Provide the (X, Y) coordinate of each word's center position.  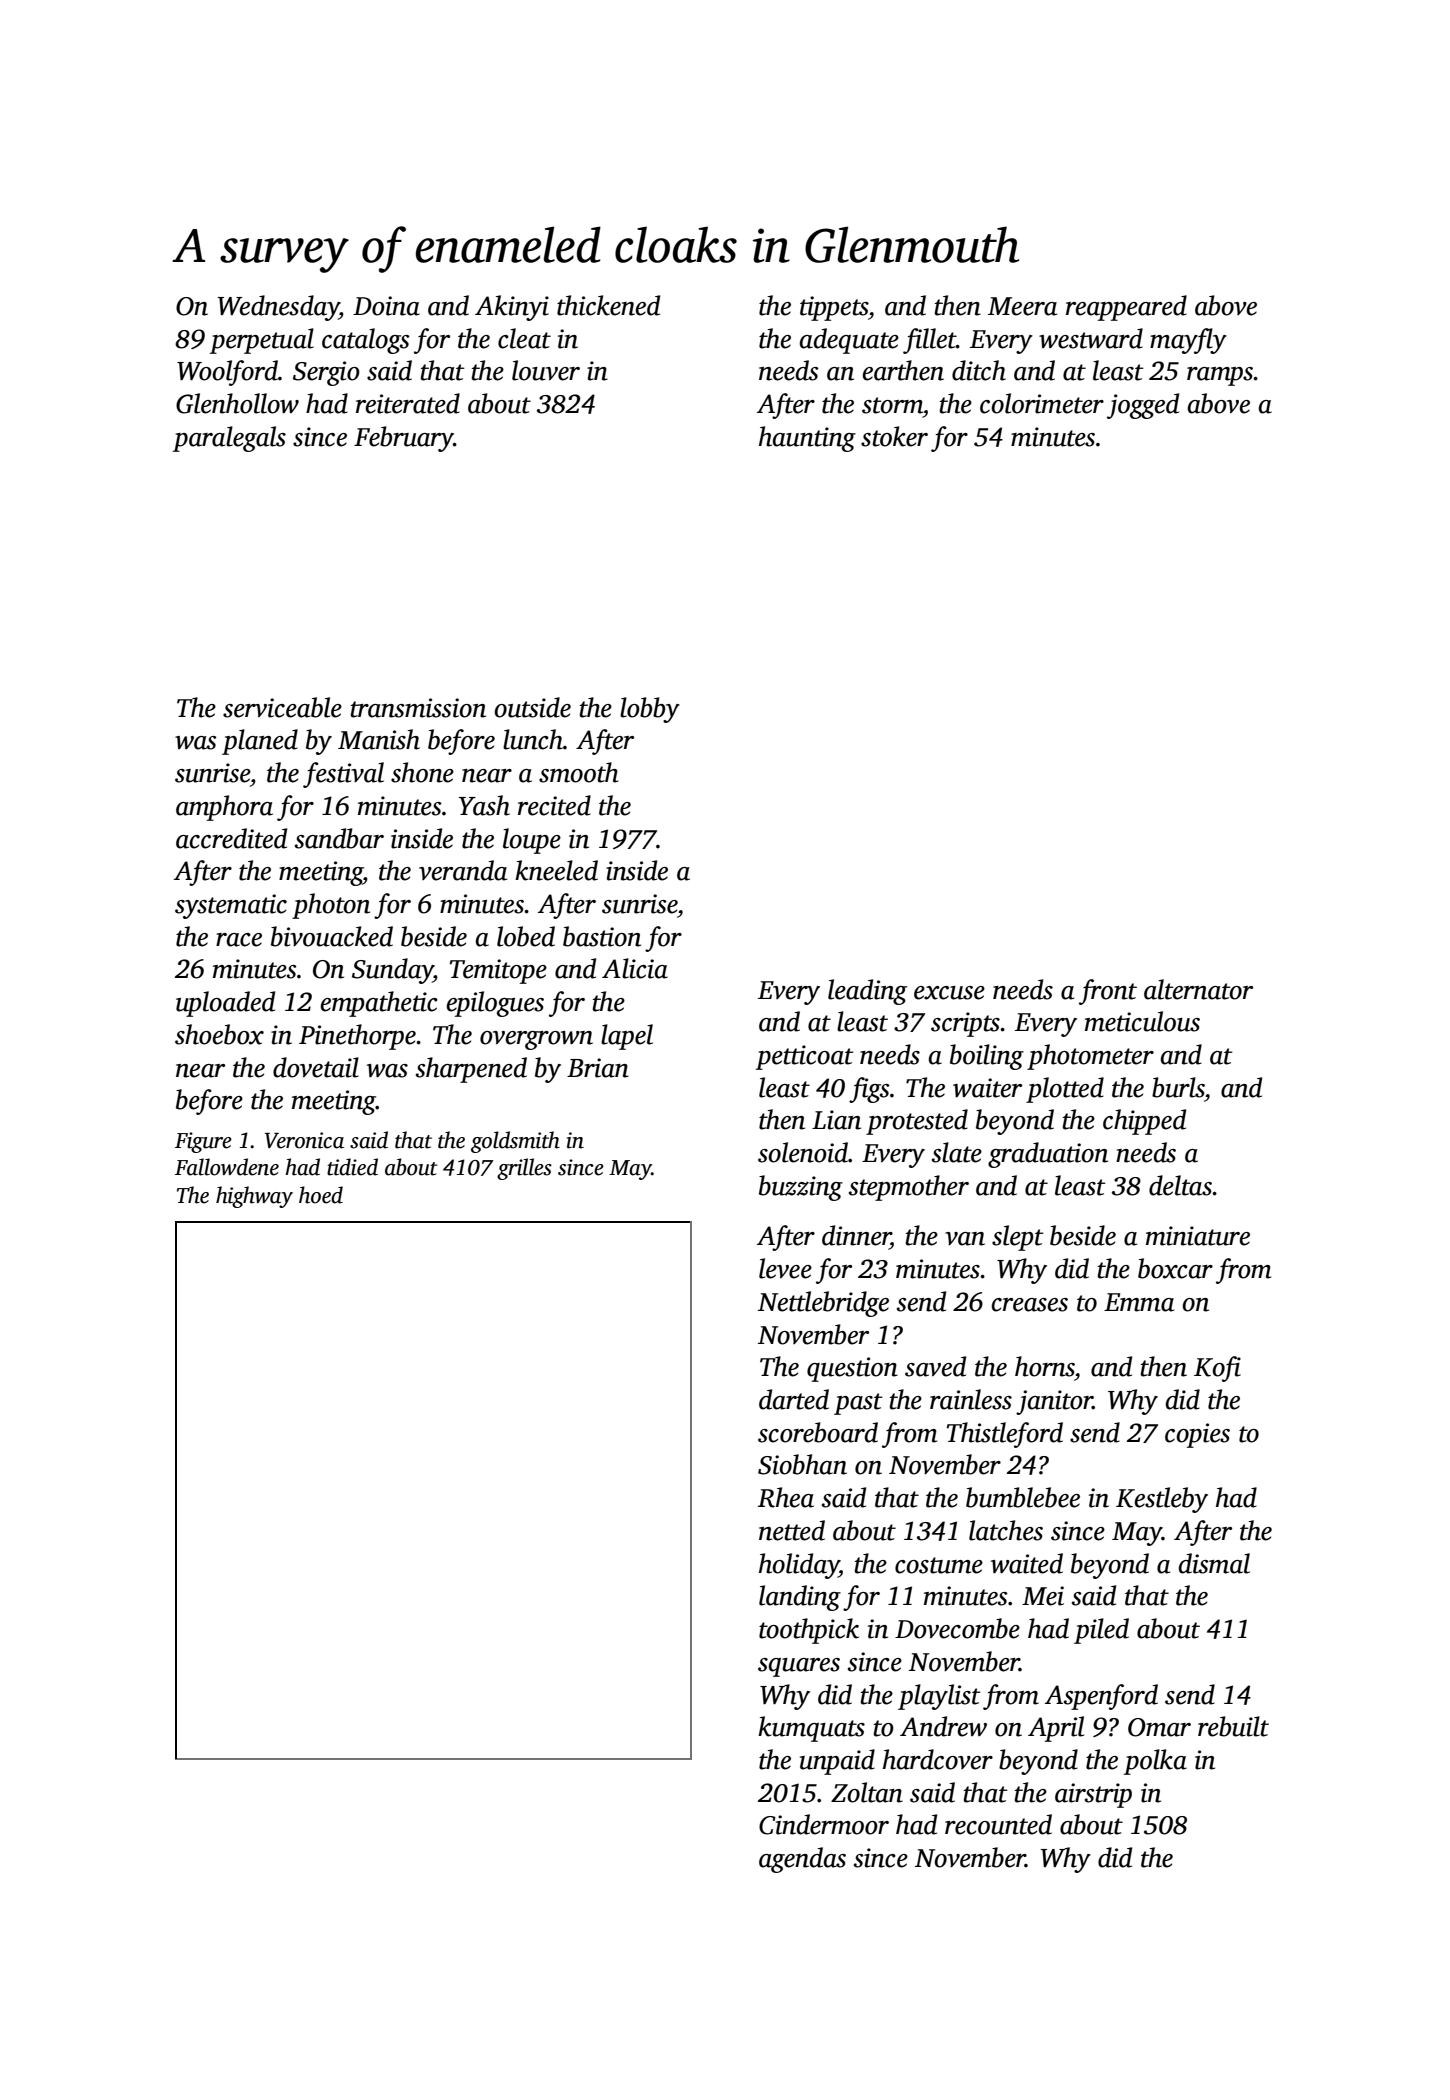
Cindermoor (824, 1824)
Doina (386, 306)
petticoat (805, 1057)
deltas (1180, 1185)
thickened (608, 305)
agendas (802, 1860)
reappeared (1126, 308)
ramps (1220, 376)
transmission (418, 708)
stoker (894, 436)
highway (254, 1197)
